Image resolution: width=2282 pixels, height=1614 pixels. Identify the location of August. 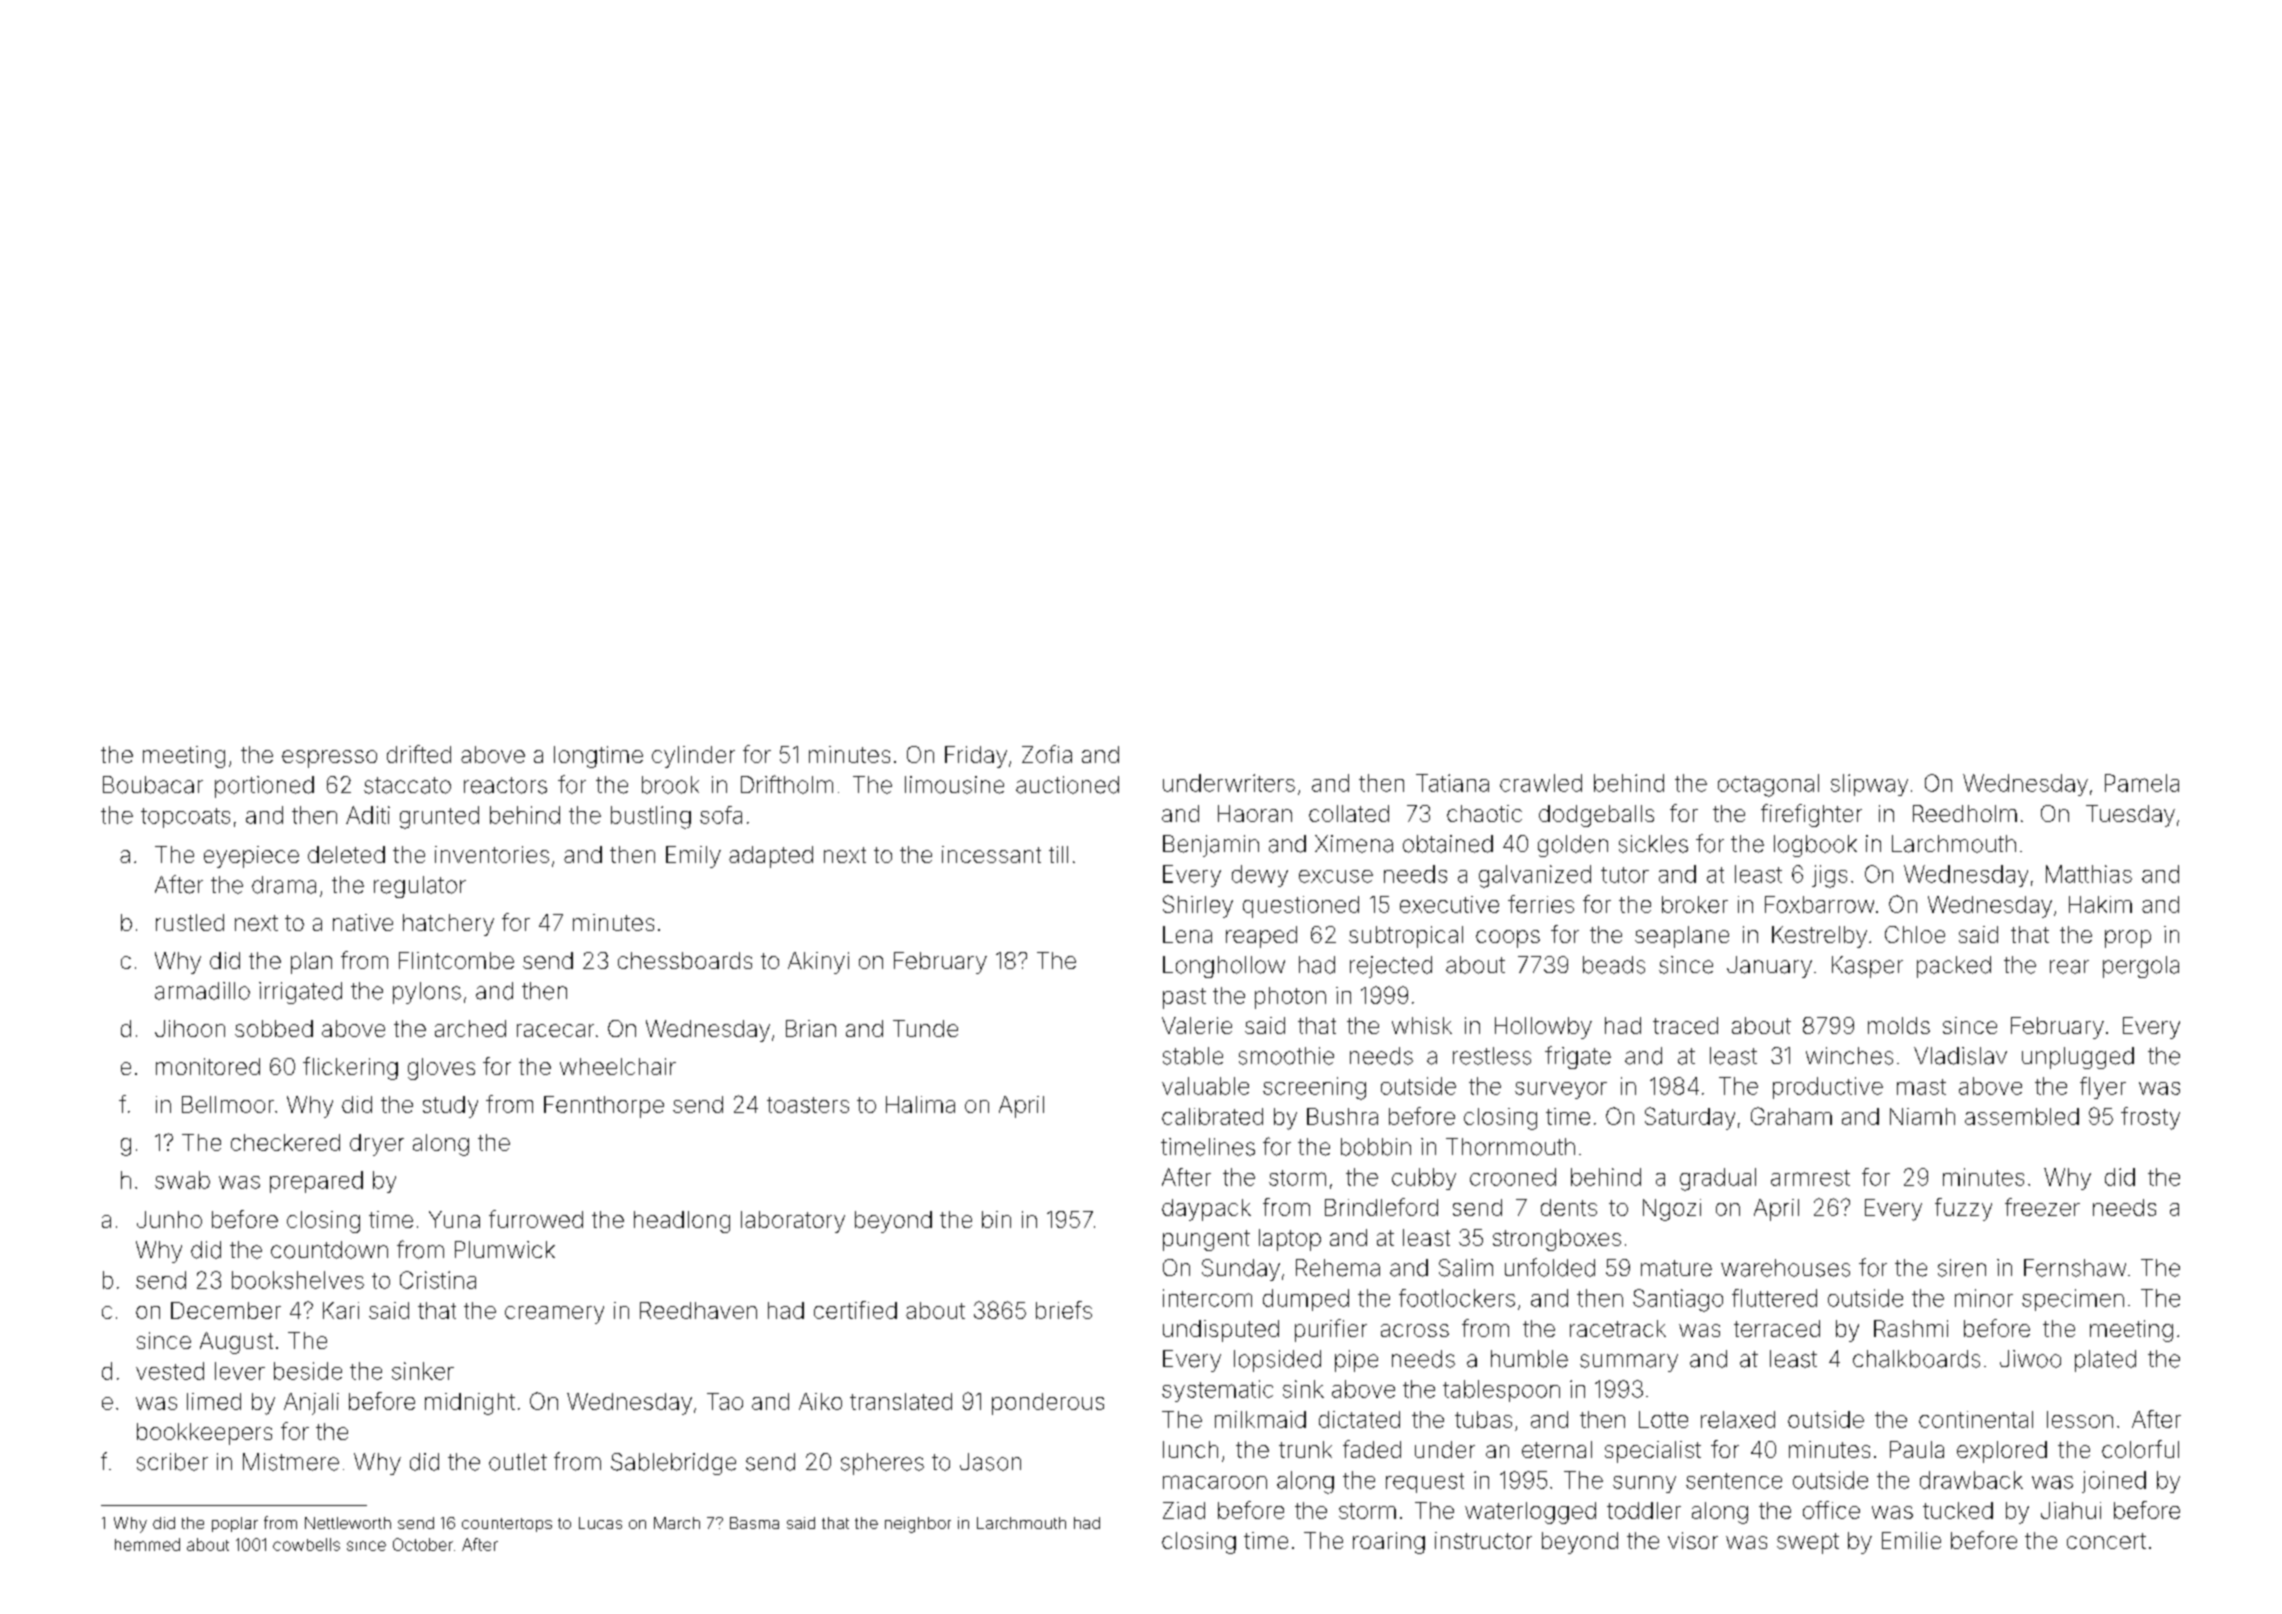
(236, 1343).
